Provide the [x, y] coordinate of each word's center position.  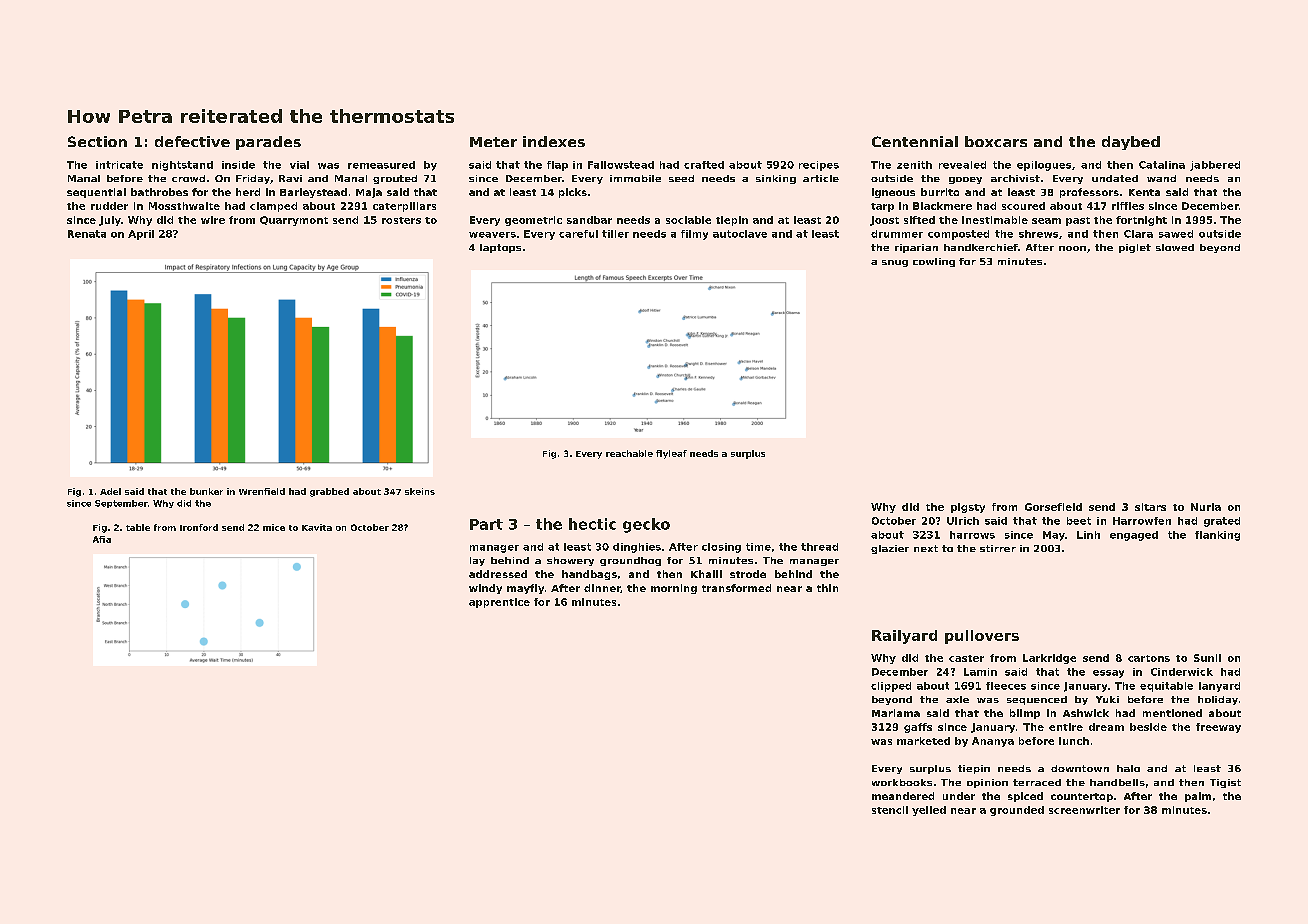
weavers [492, 235]
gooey [965, 180]
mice [274, 527]
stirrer [998, 548]
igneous [893, 193]
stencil [890, 810]
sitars [1150, 507]
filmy [694, 235]
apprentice [499, 603]
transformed [736, 588]
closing [721, 548]
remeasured [381, 165]
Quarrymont [294, 221]
